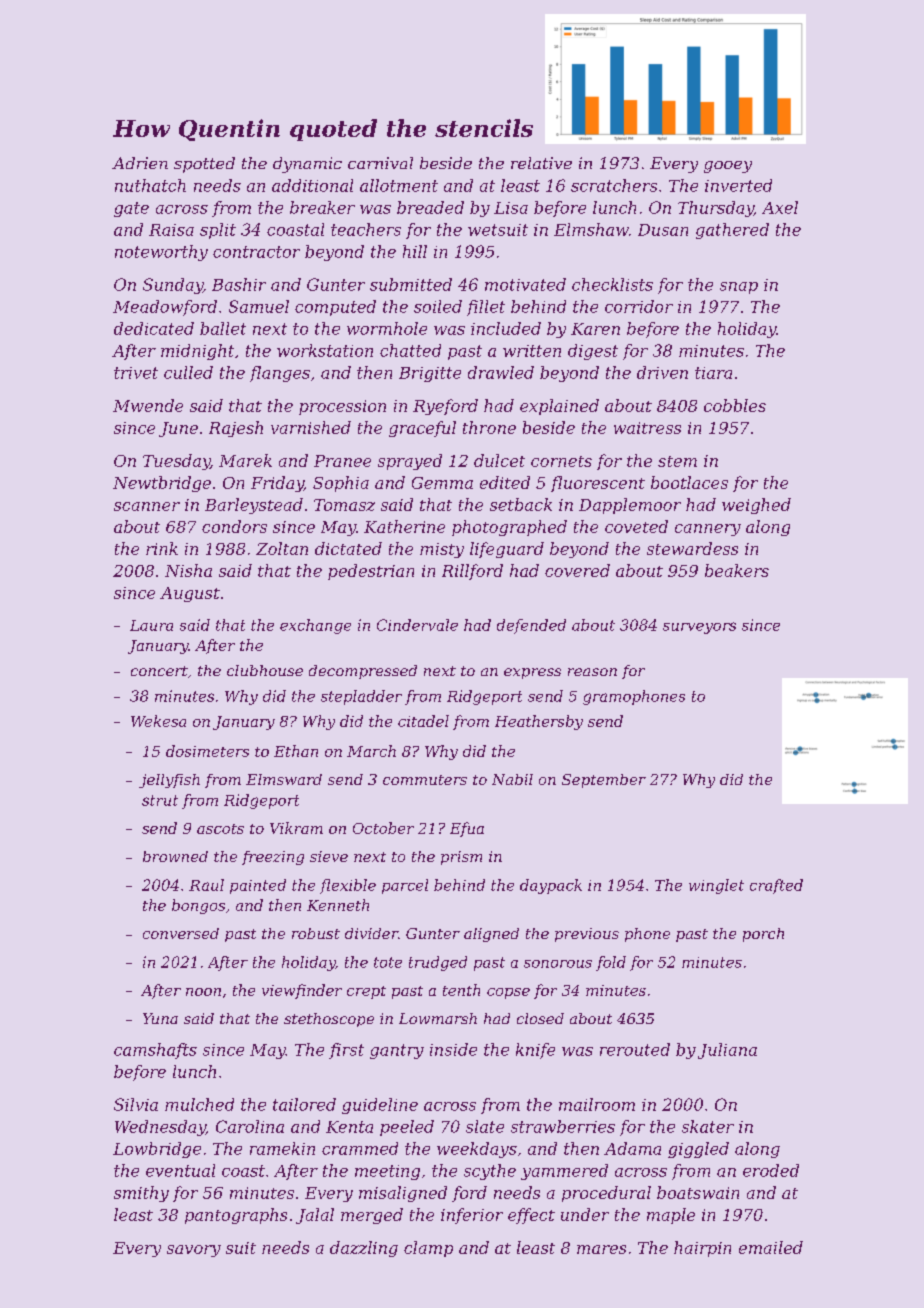  What do you see at coordinates (380, 163) in the screenshot?
I see `carnival` at bounding box center [380, 163].
